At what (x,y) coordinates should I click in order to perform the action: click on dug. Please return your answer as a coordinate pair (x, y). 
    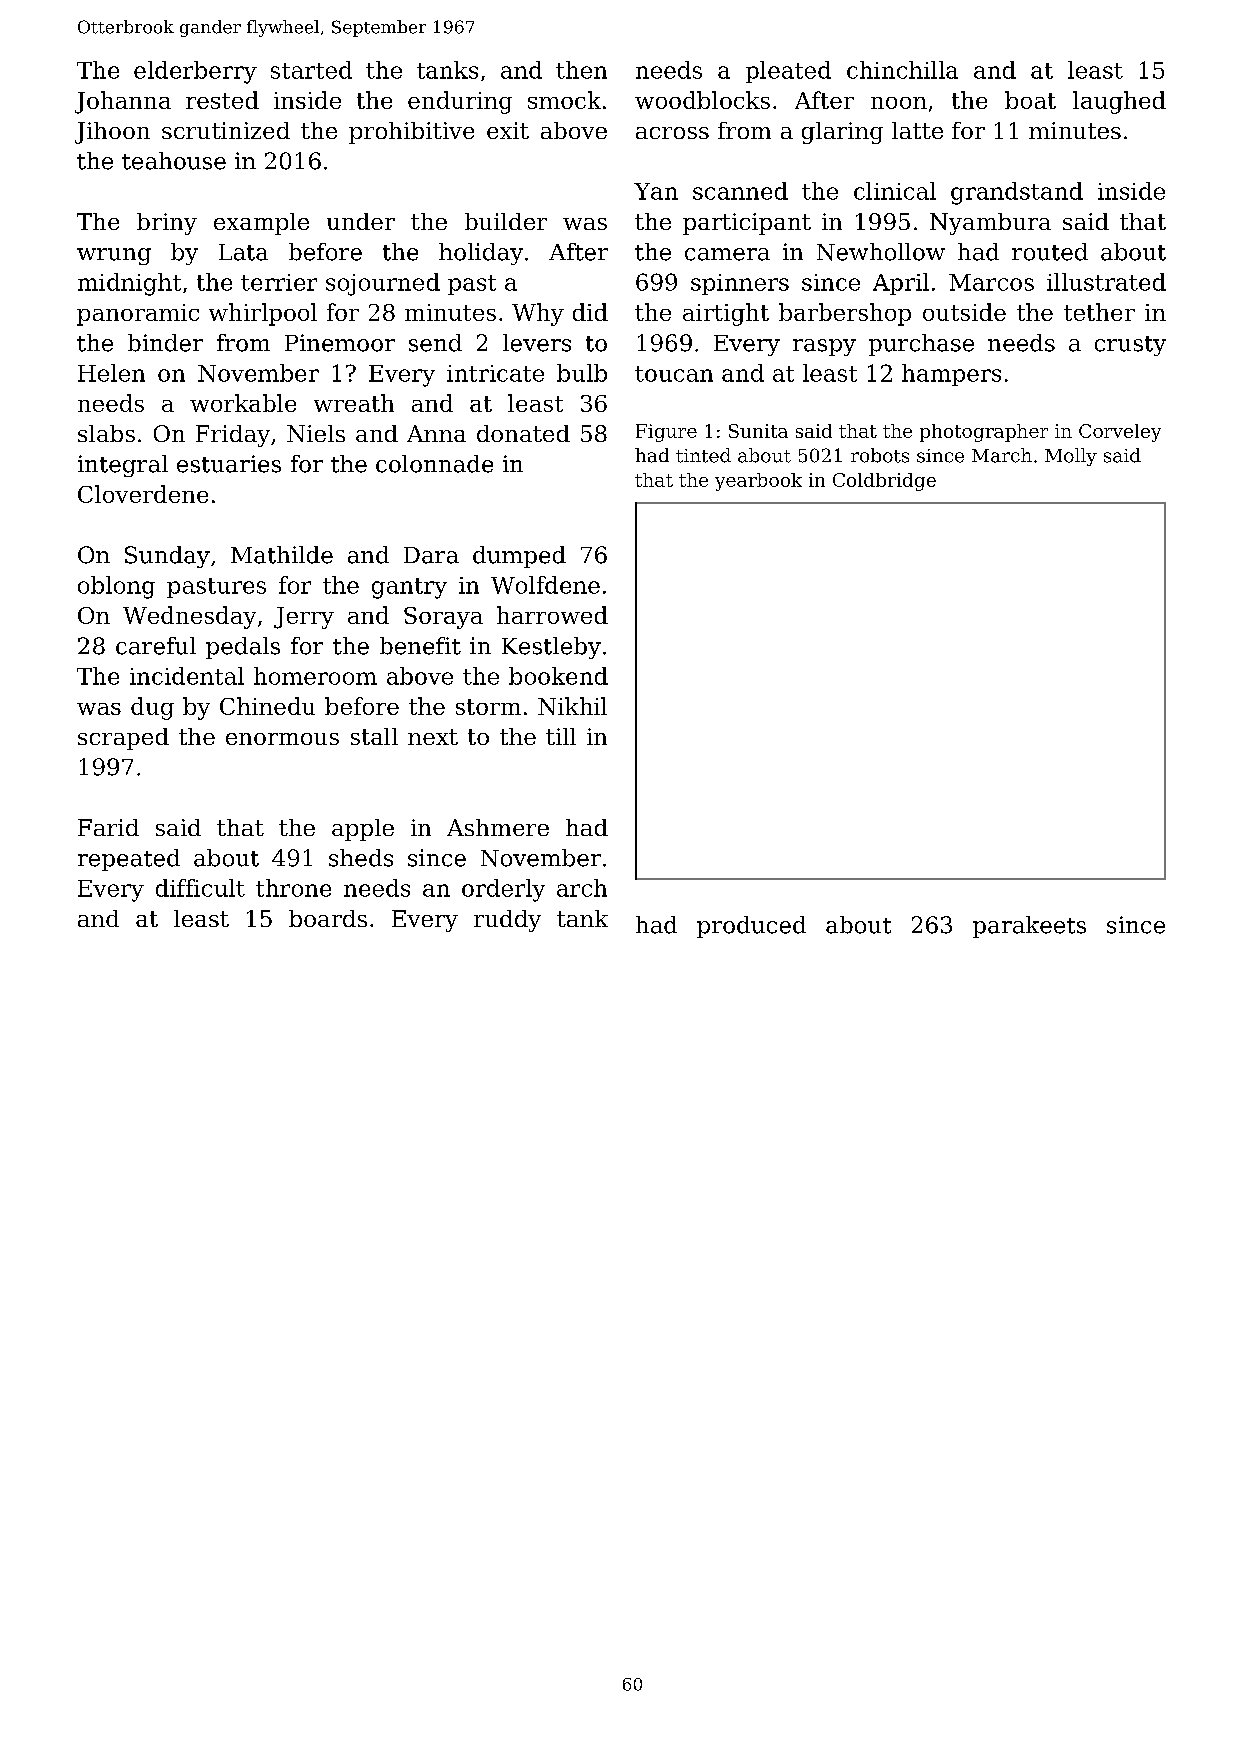
    Looking at the image, I should click on (152, 708).
